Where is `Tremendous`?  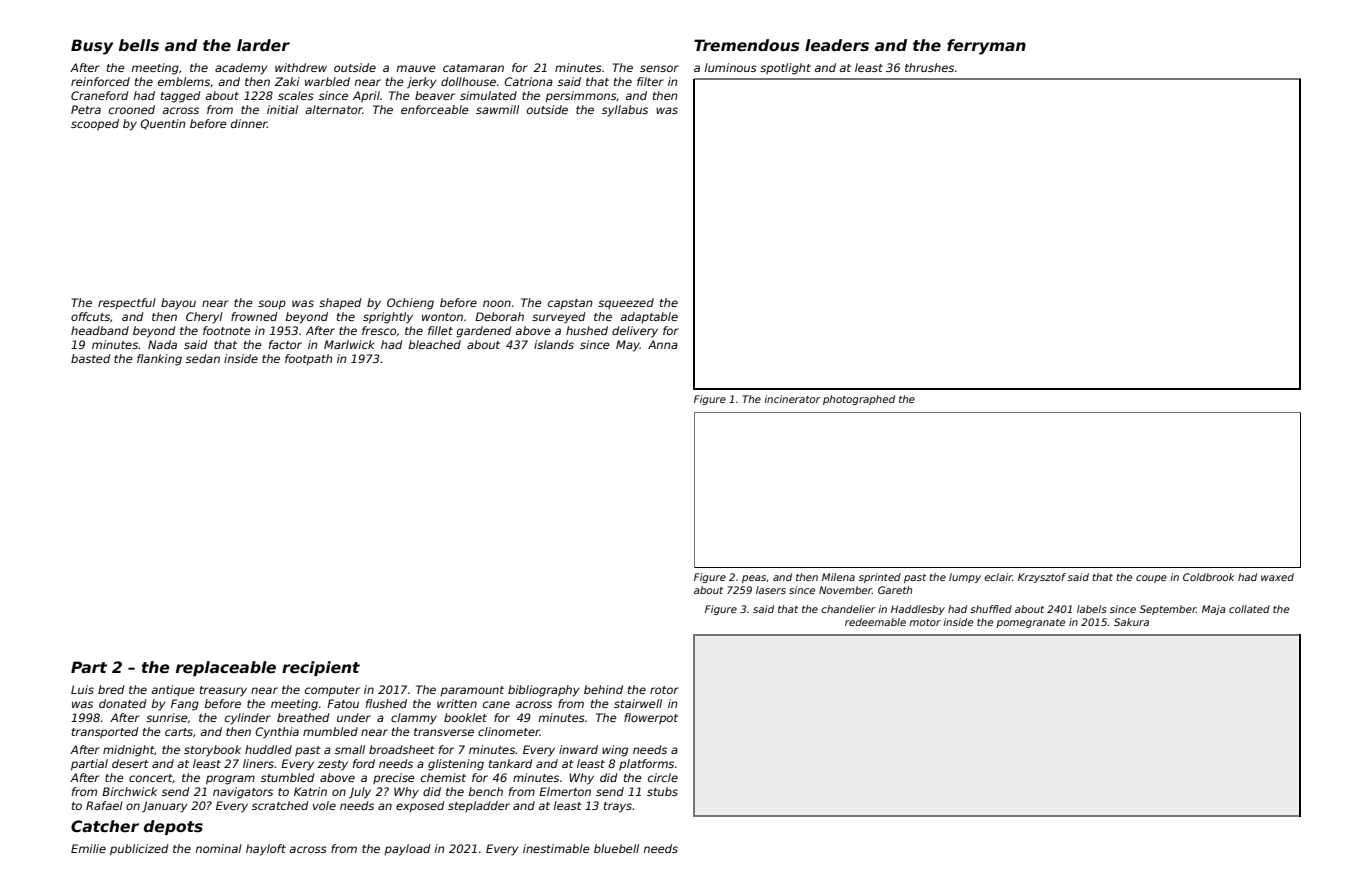 Tremendous is located at coordinates (746, 45).
